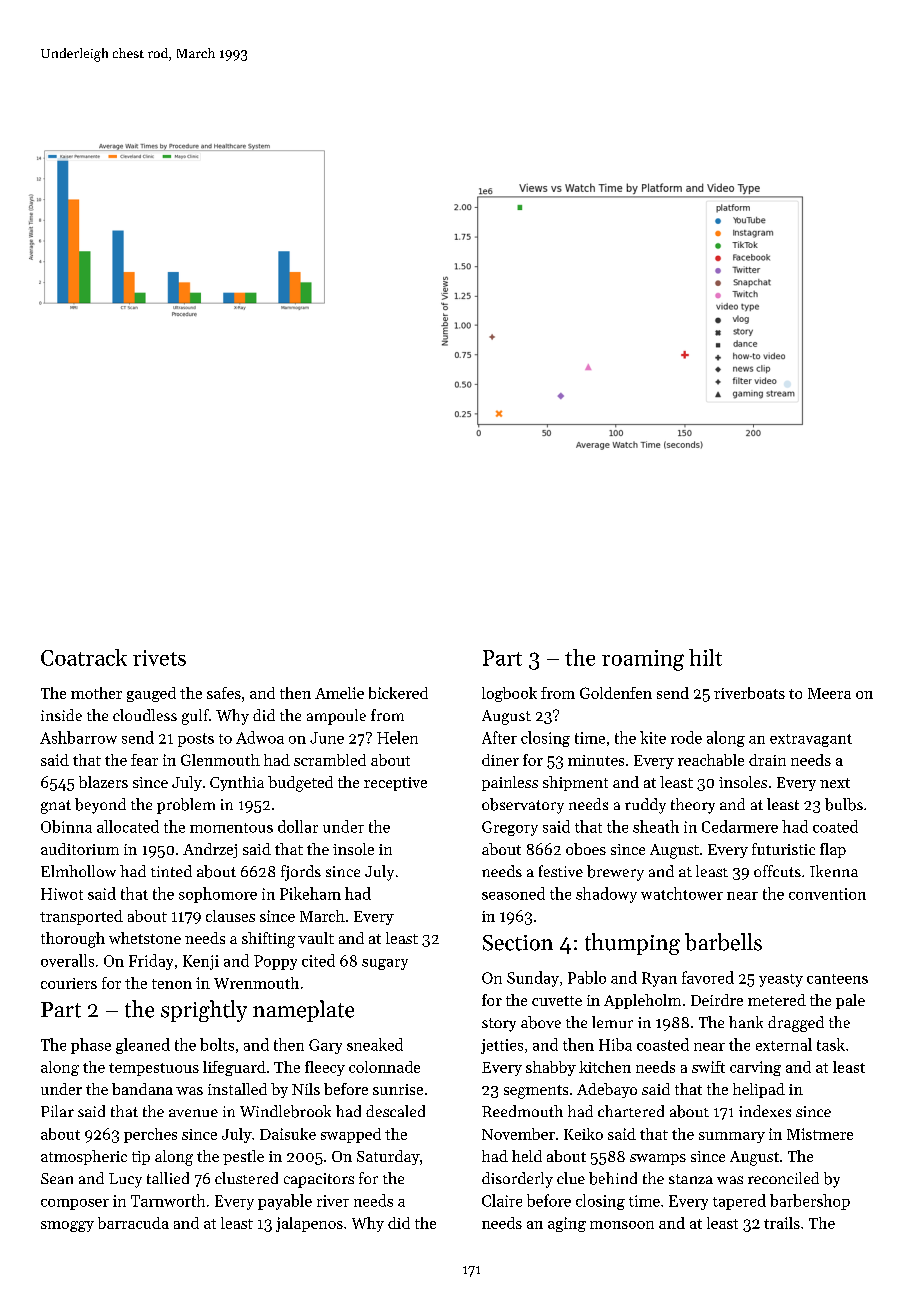 This screenshot has height=1308, width=924. Describe the element at coordinates (168, 1200) in the screenshot. I see `Tarnworth` at that location.
